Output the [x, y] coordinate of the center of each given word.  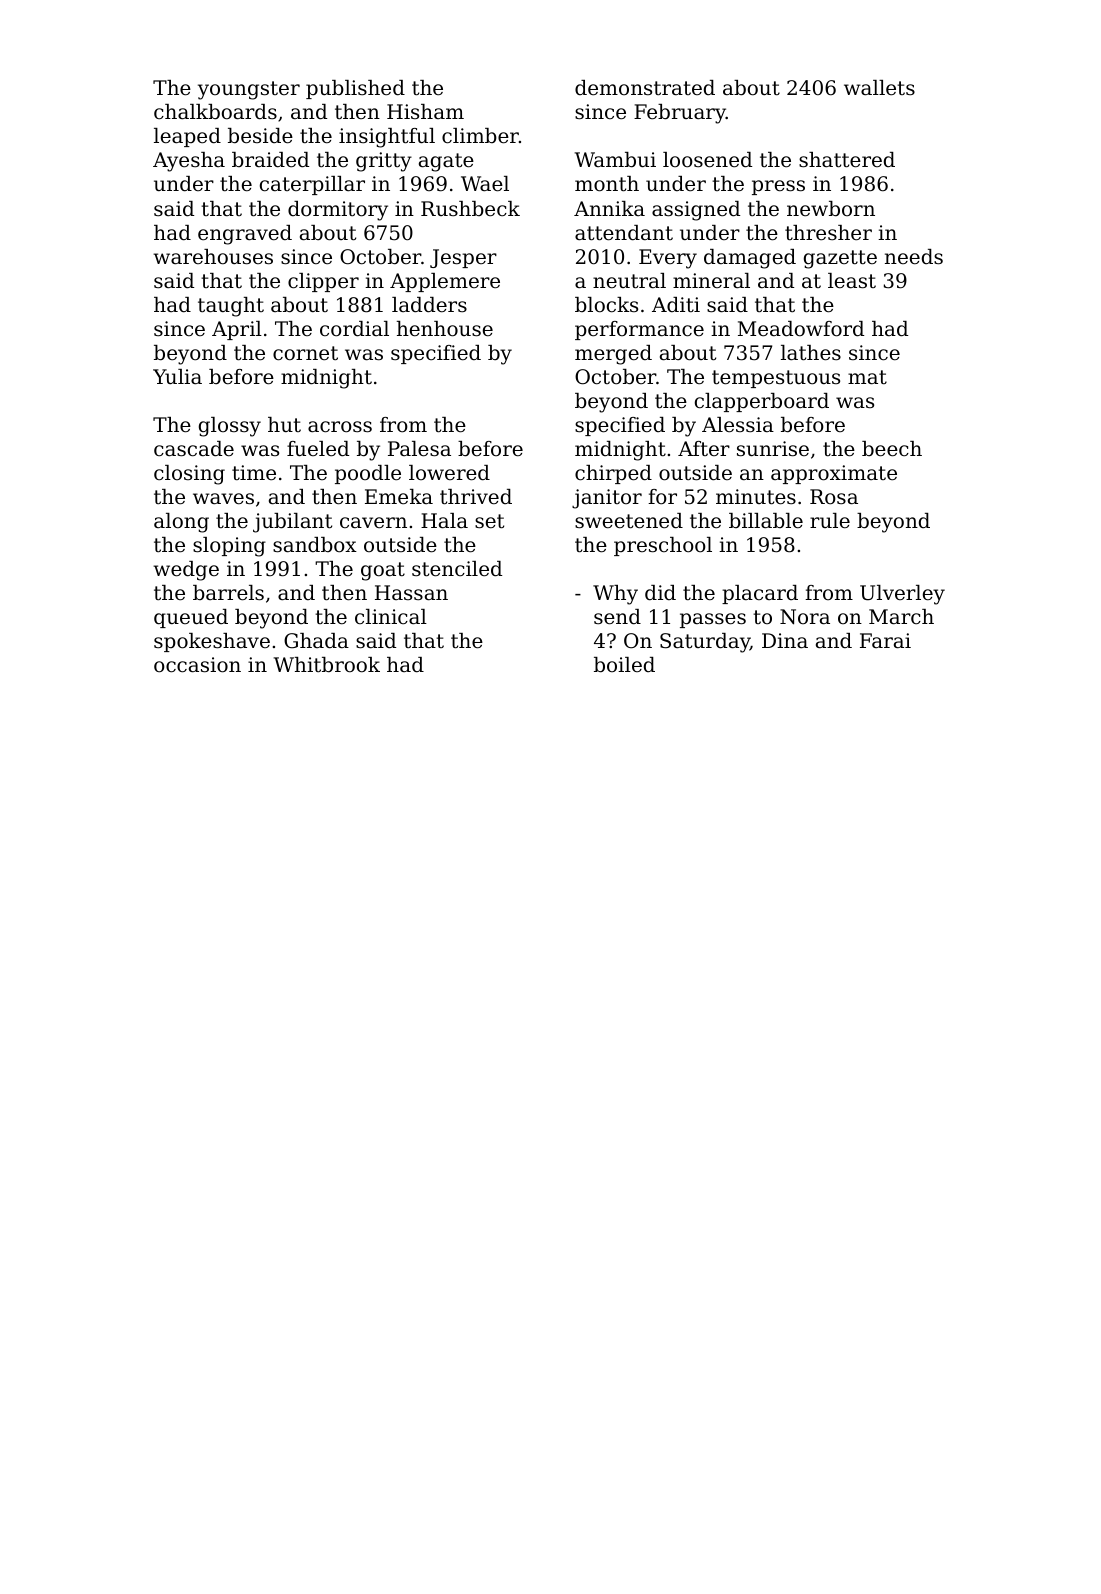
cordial [354, 329]
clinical [391, 617]
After [704, 448]
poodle [368, 474]
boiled [624, 665]
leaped [187, 137]
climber [480, 136]
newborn [831, 209]
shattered [847, 160]
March [901, 617]
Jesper [463, 258]
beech [892, 449]
